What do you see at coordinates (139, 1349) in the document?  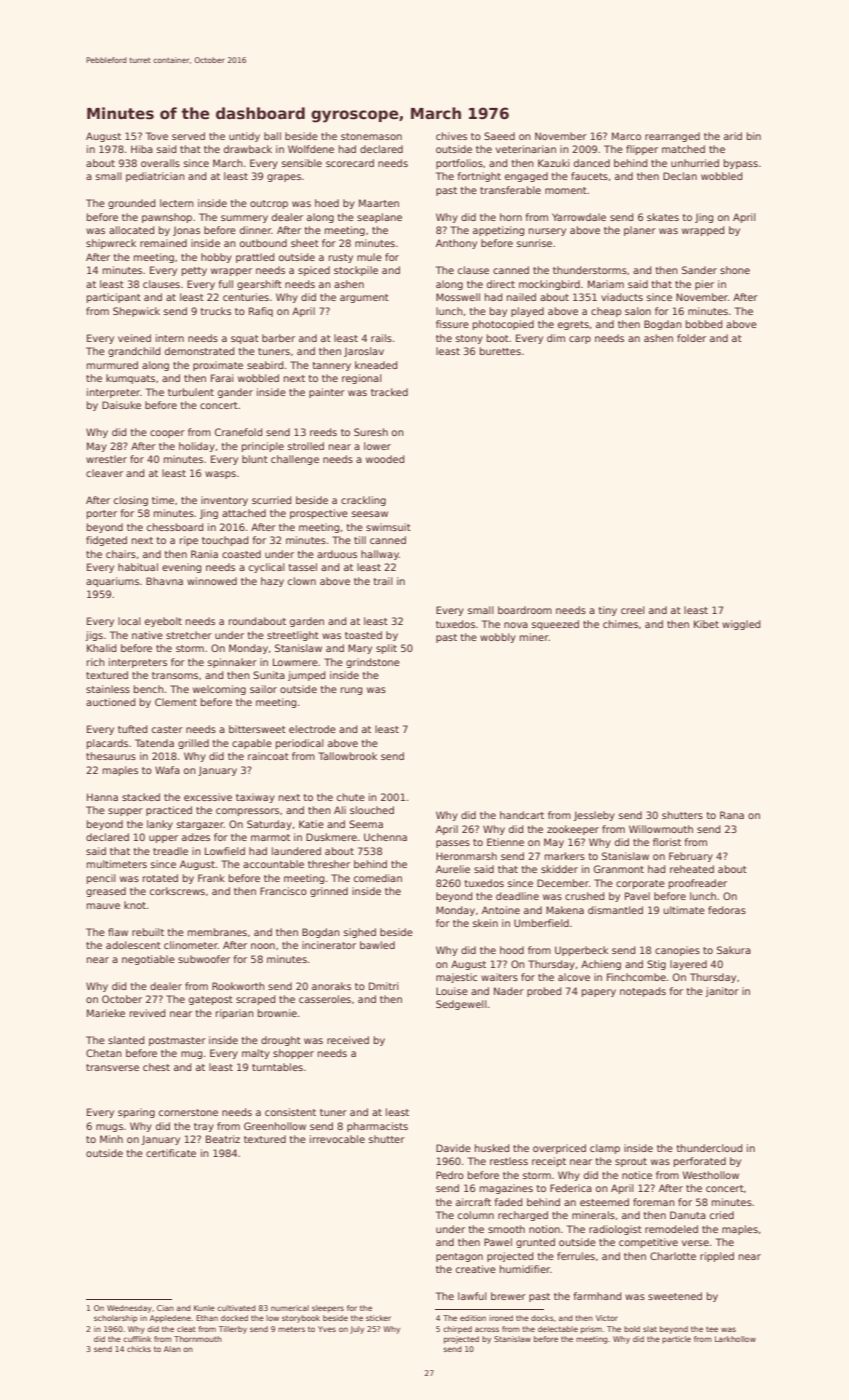 I see `chicks` at bounding box center [139, 1349].
